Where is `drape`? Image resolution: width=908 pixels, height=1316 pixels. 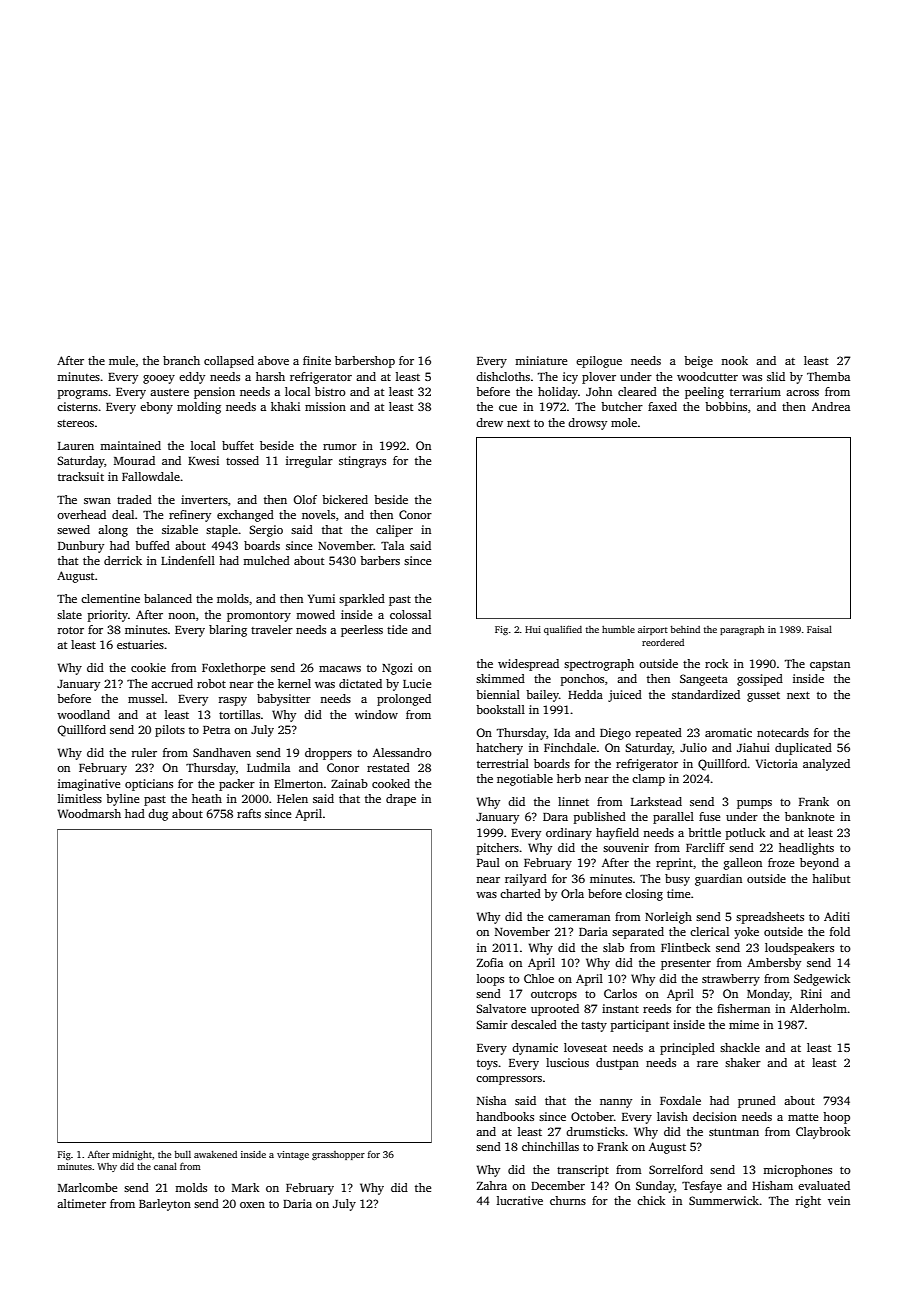 drape is located at coordinates (401, 800).
